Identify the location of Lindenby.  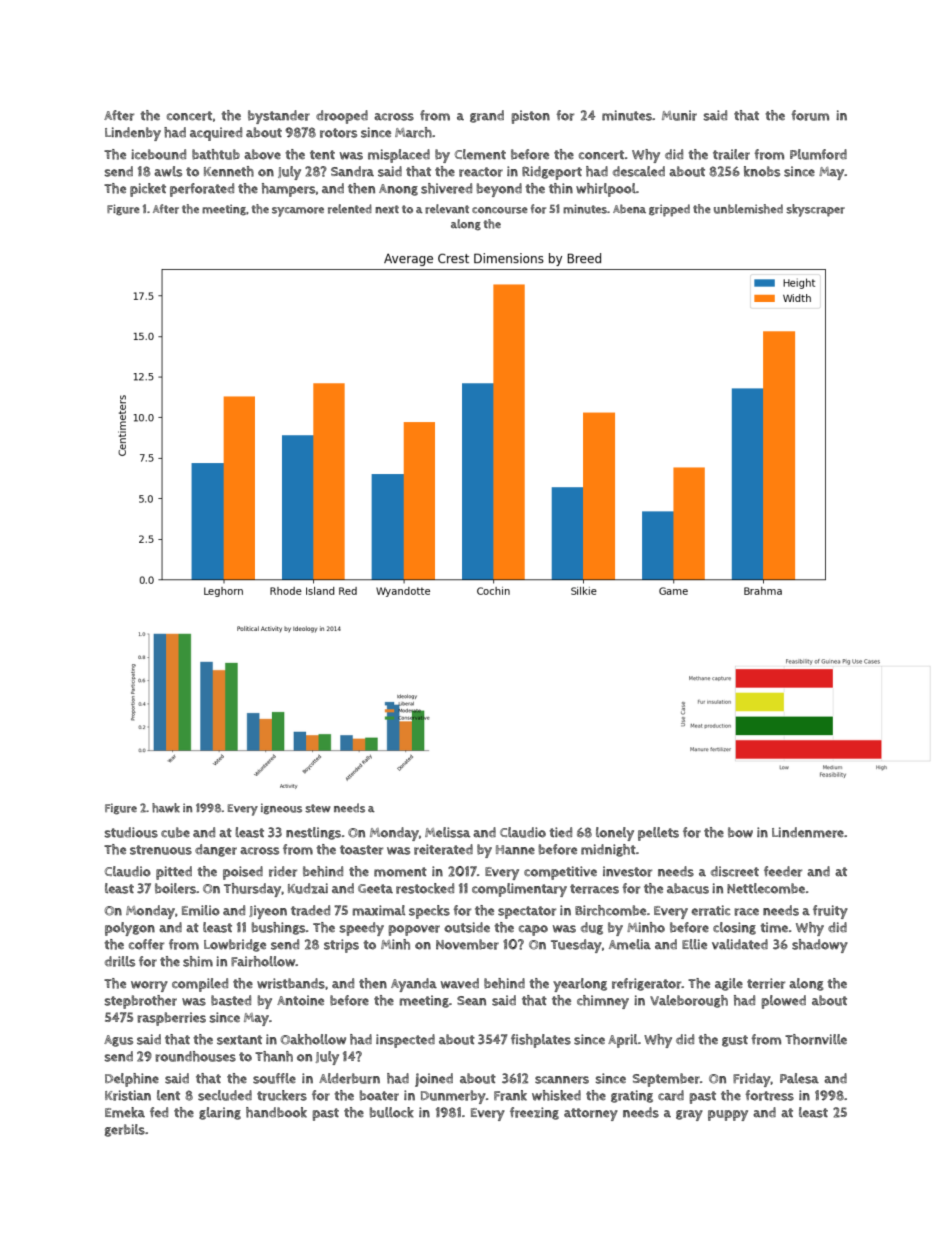
(133, 134).
